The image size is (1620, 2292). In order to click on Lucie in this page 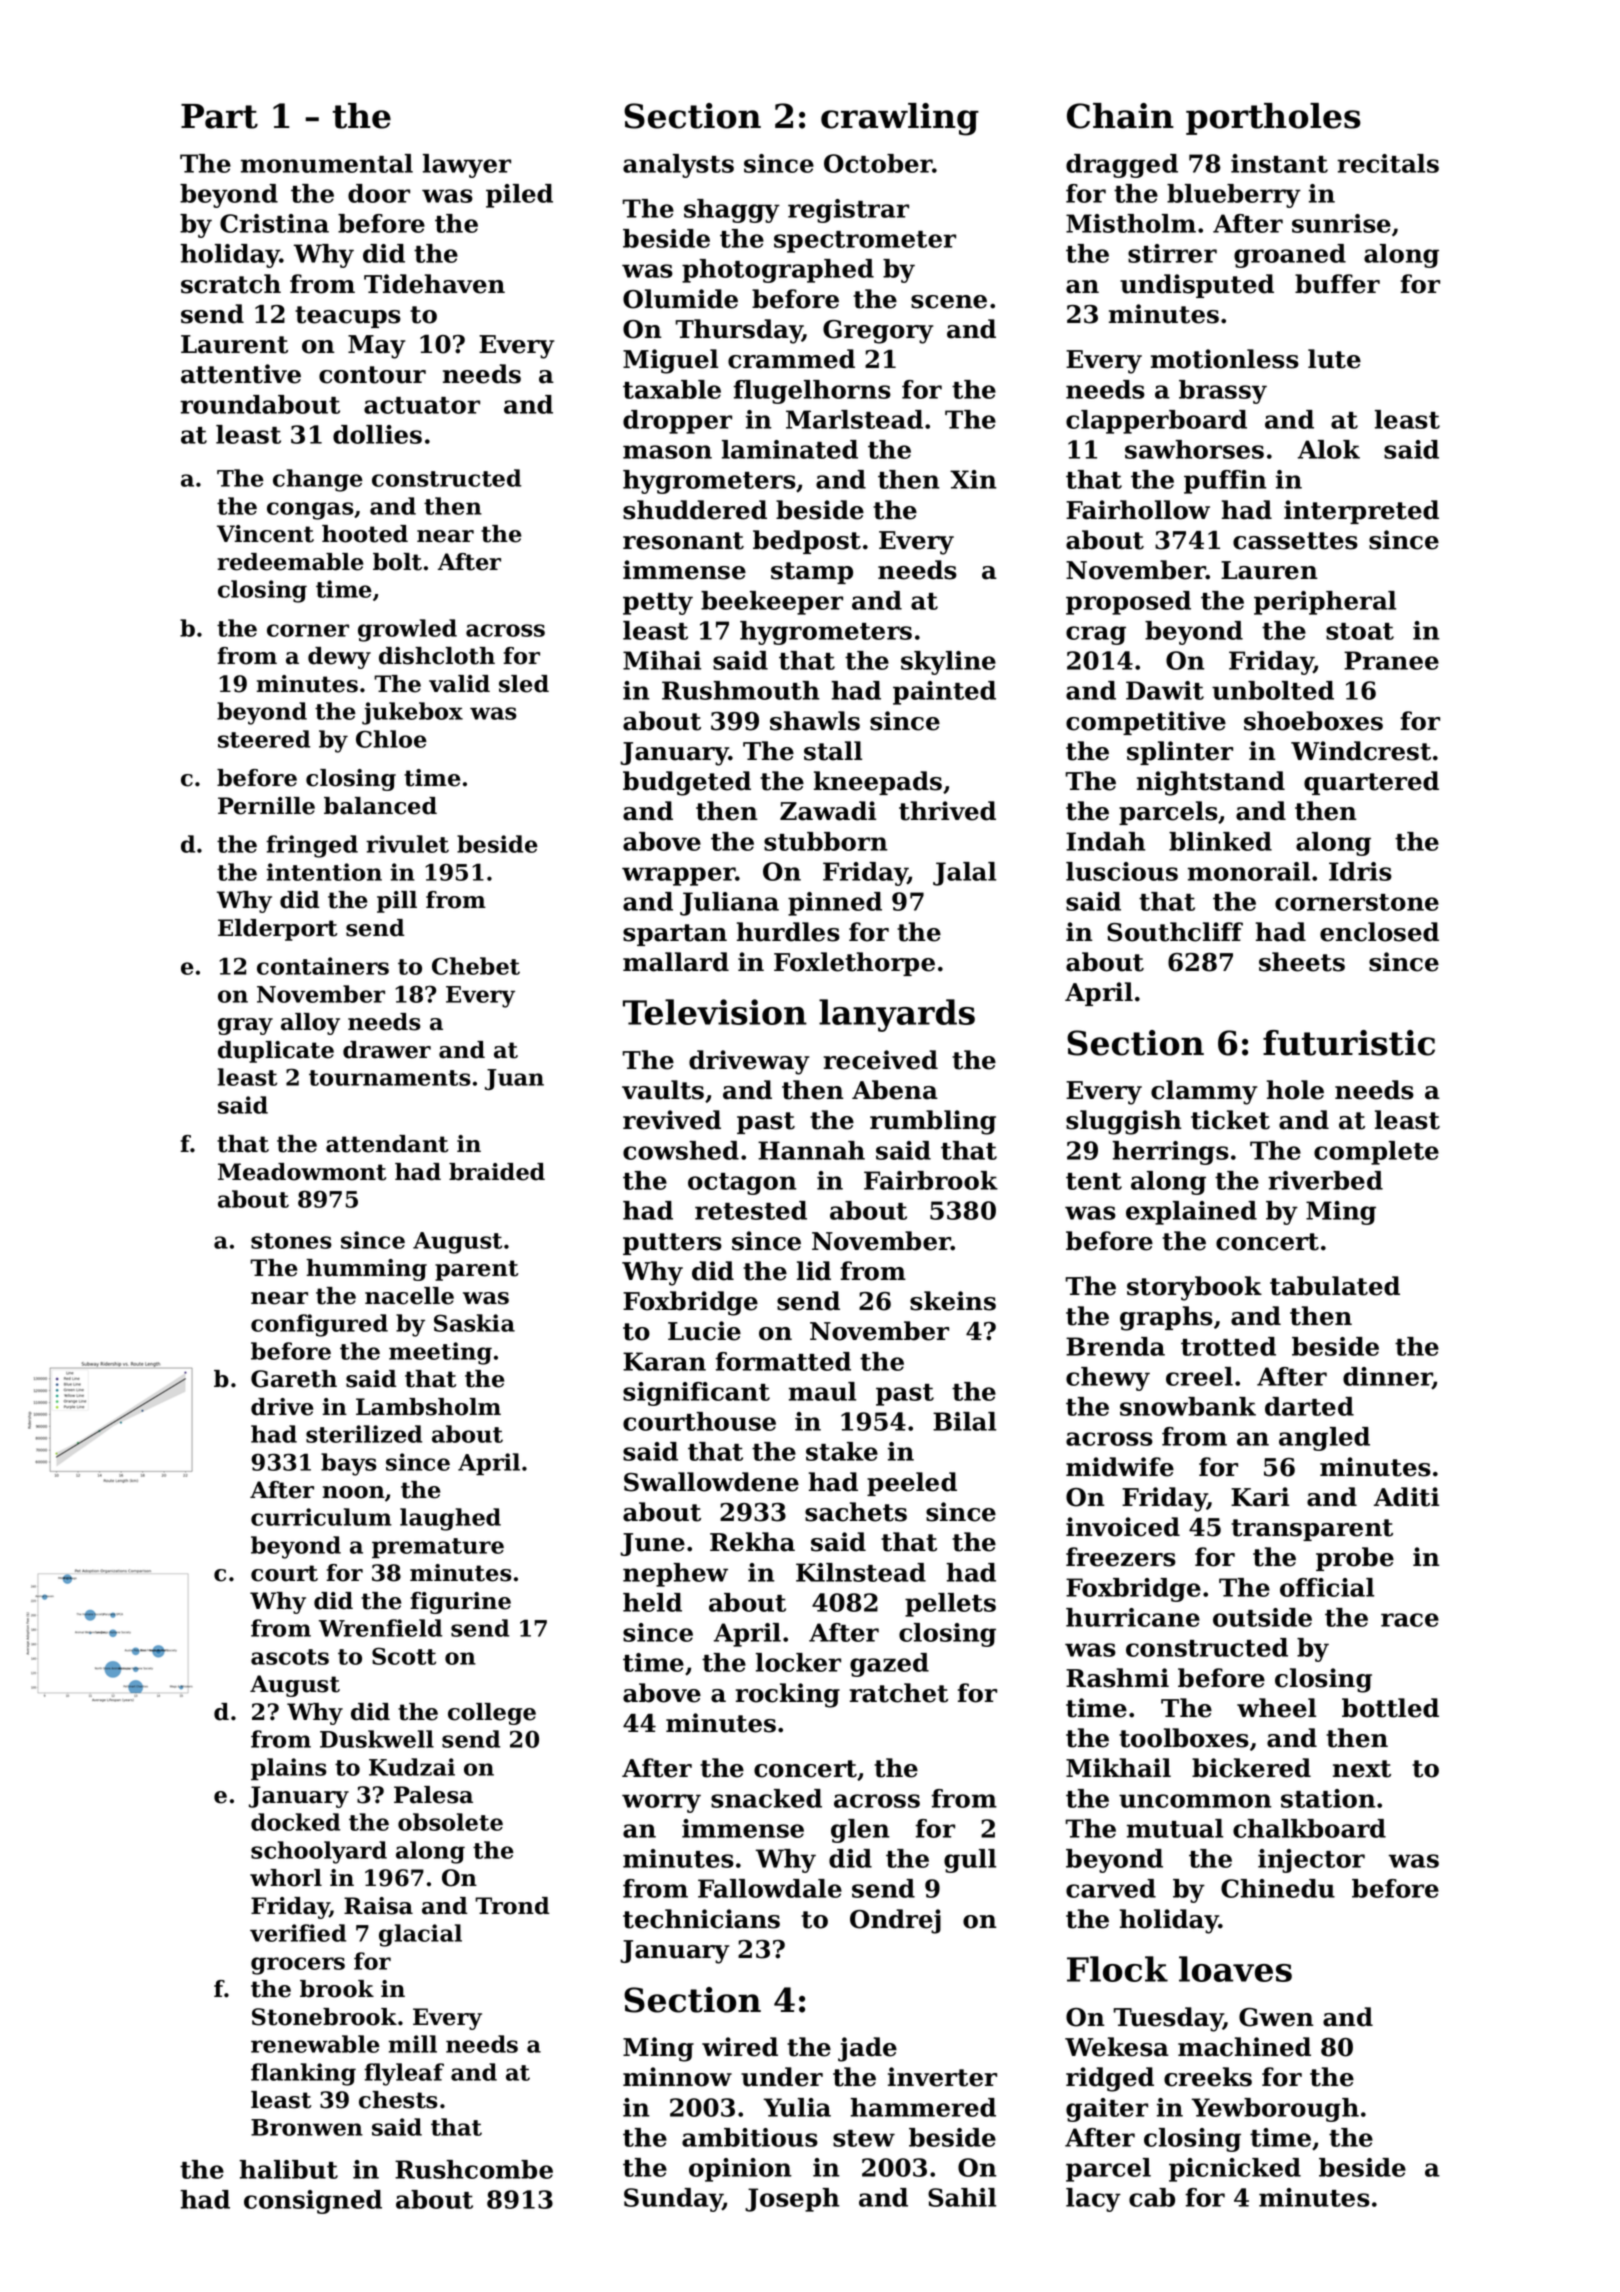, I will do `click(704, 1331)`.
